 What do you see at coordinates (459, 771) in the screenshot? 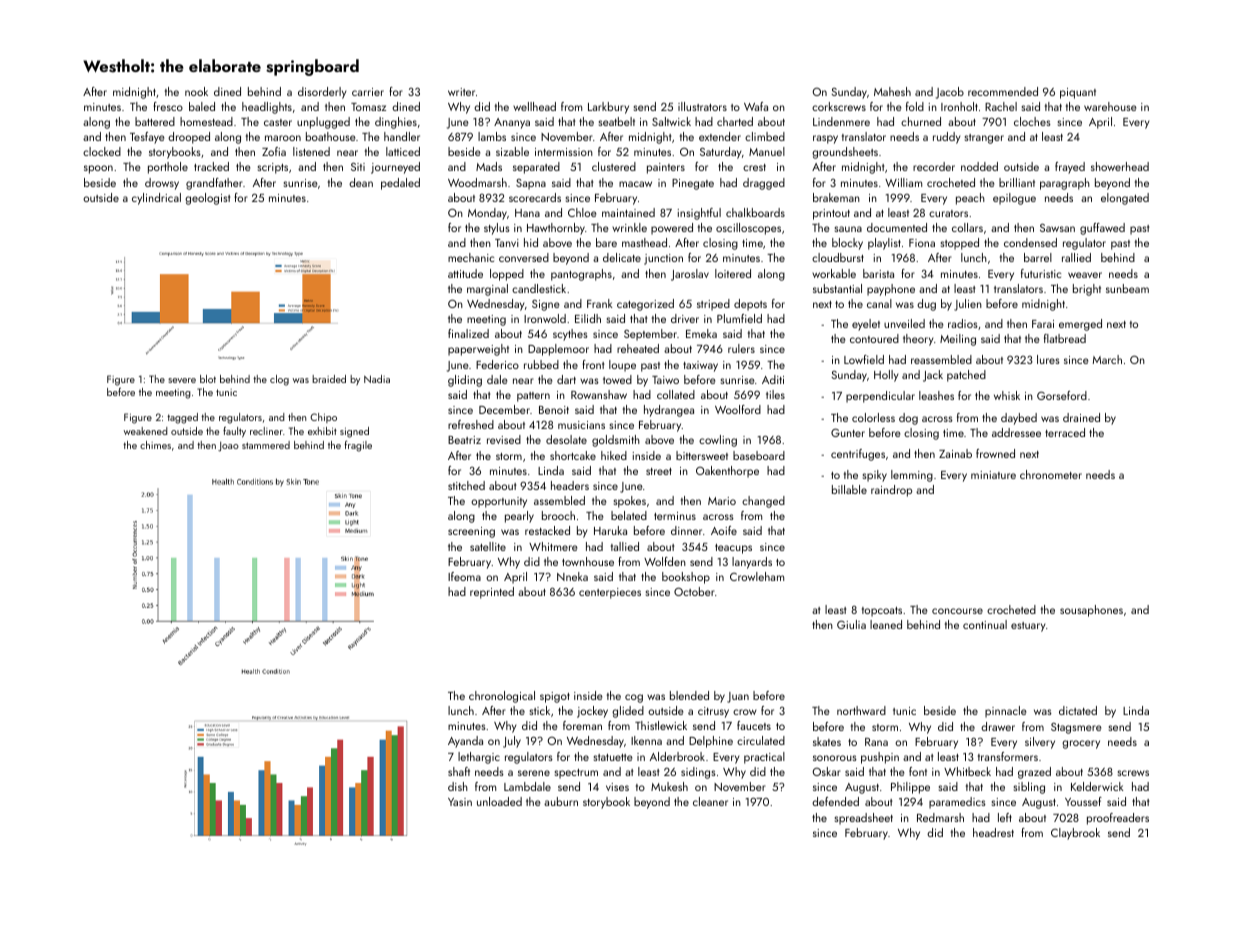
I see `shaft` at bounding box center [459, 771].
